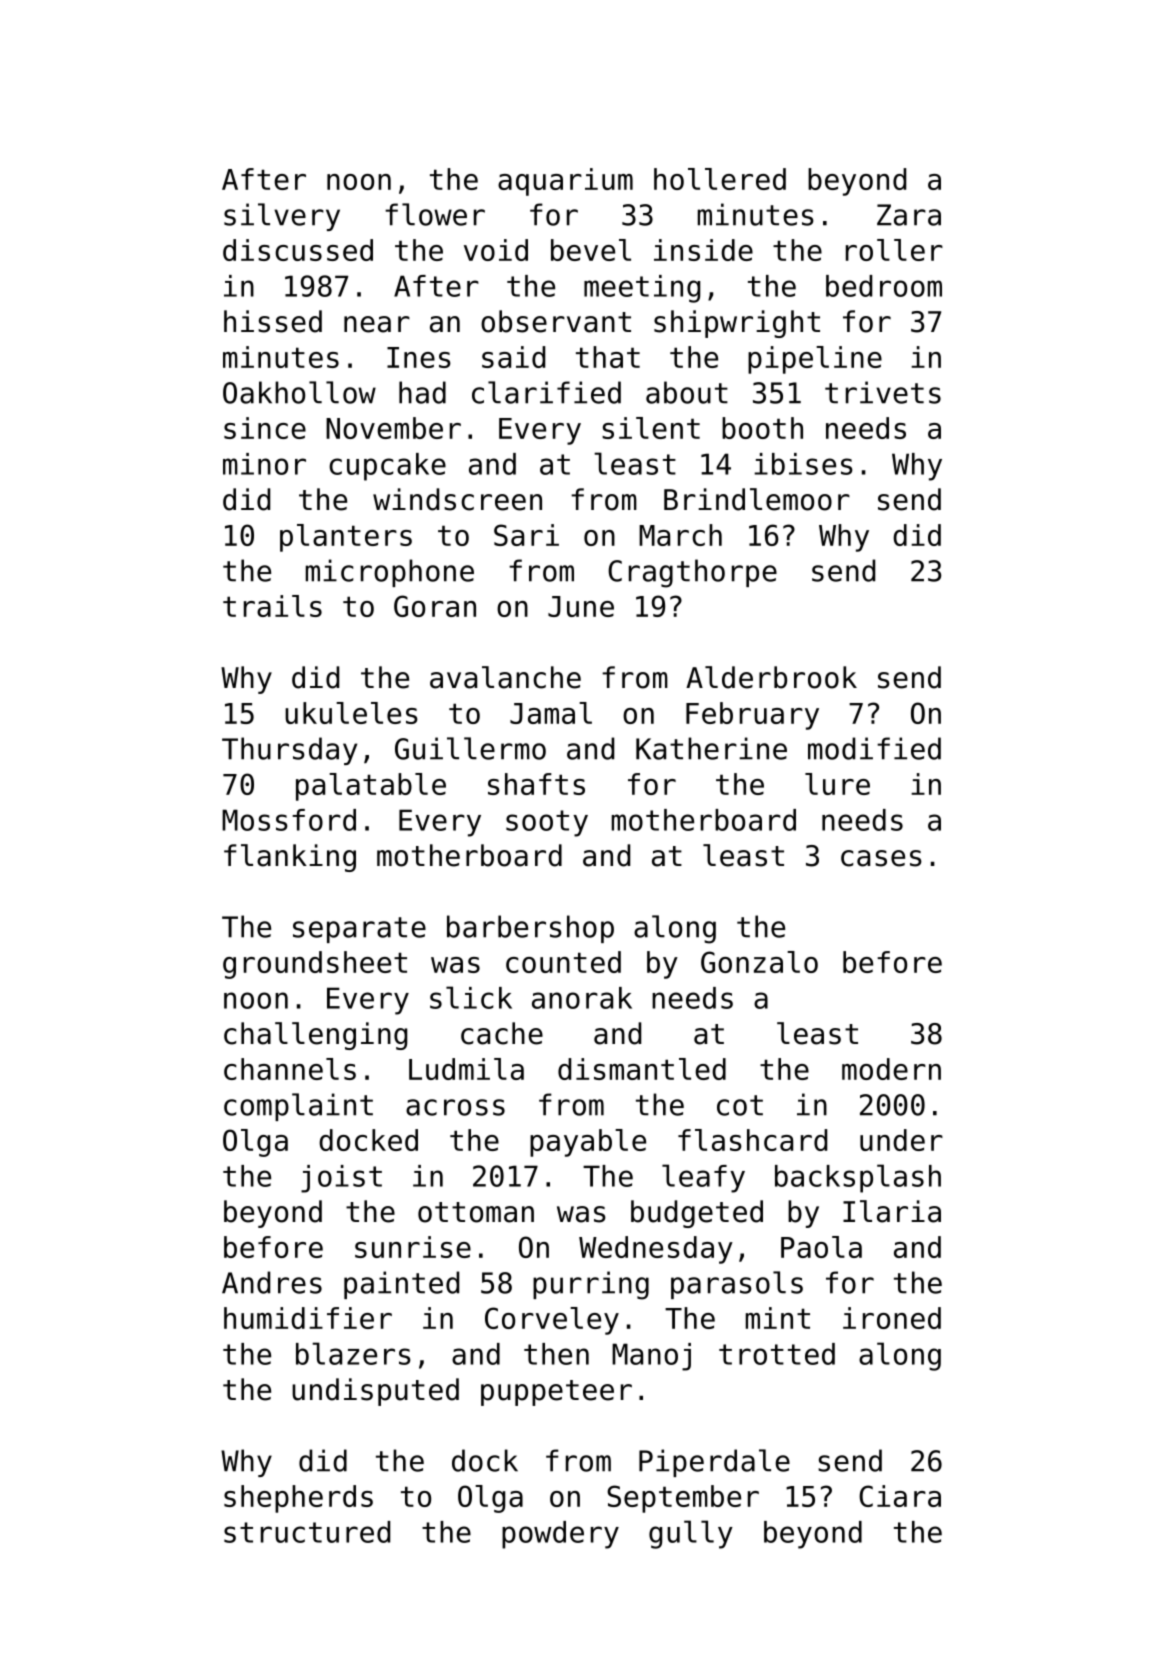  I want to click on minor, so click(264, 464).
